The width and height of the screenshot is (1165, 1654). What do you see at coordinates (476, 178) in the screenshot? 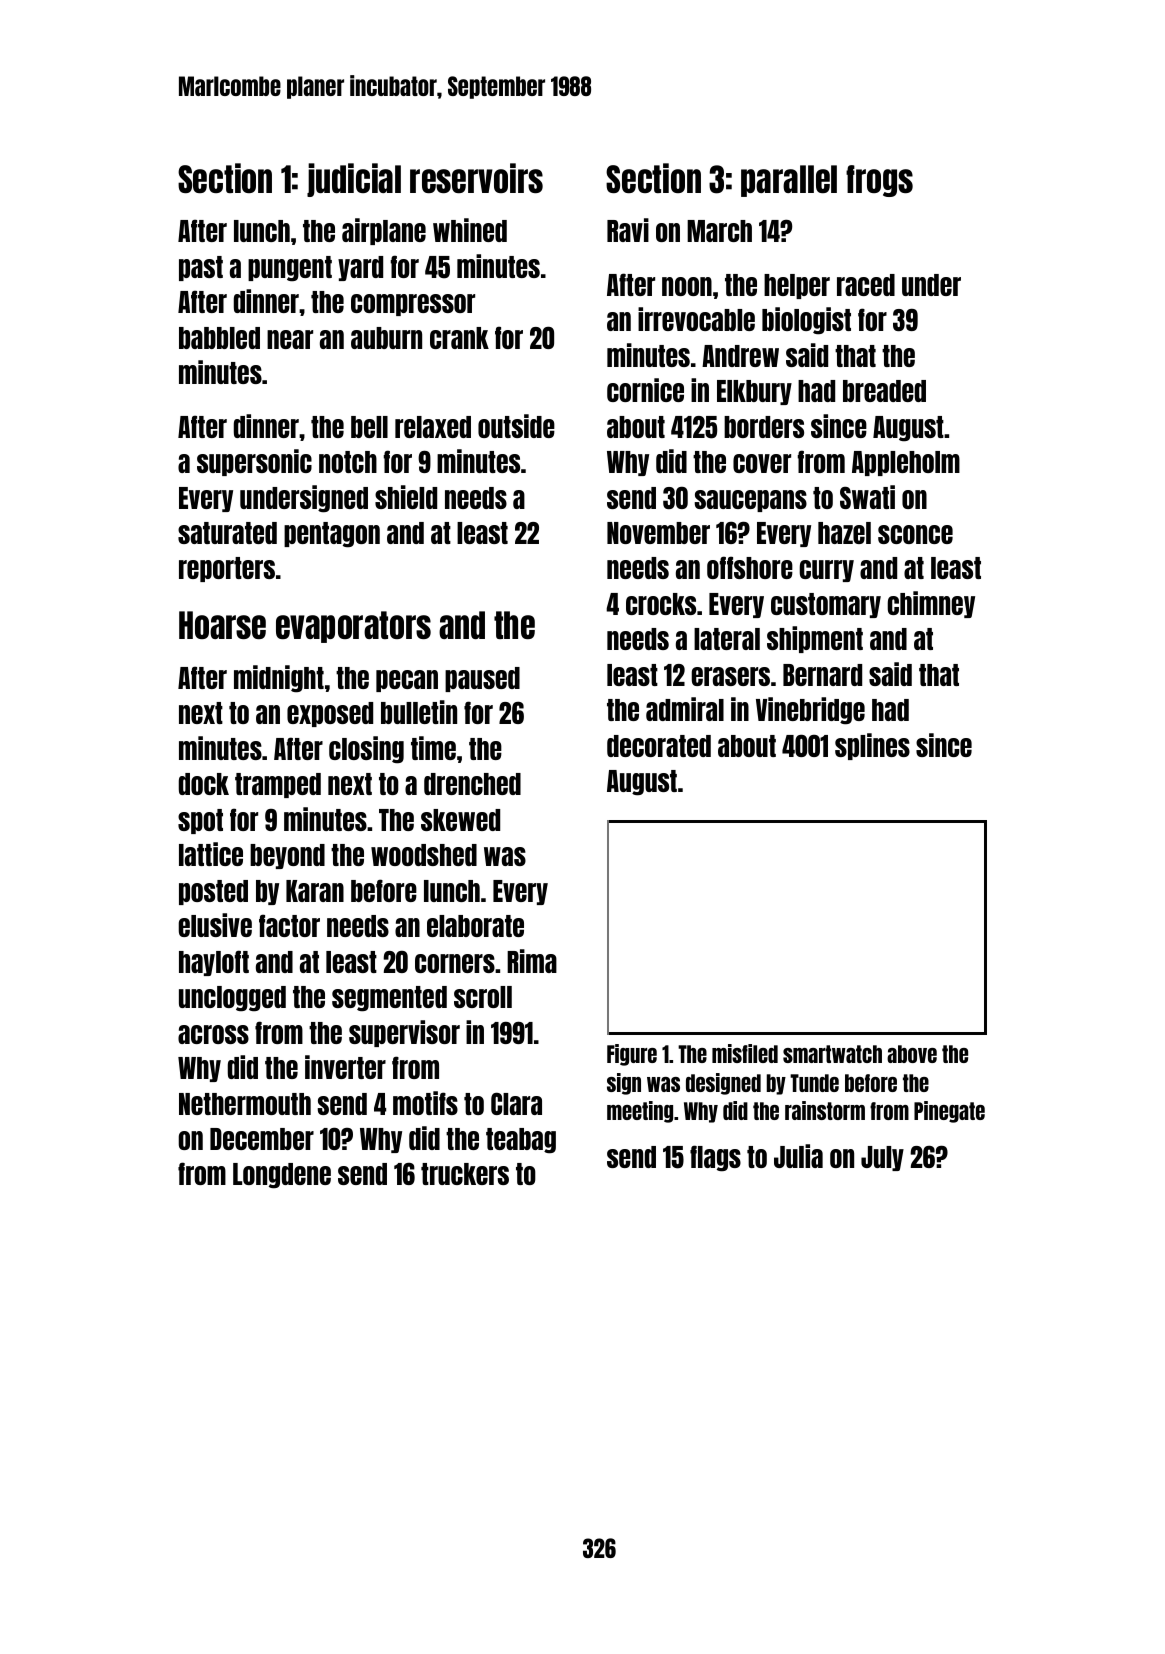
I see `reservoirs` at bounding box center [476, 178].
